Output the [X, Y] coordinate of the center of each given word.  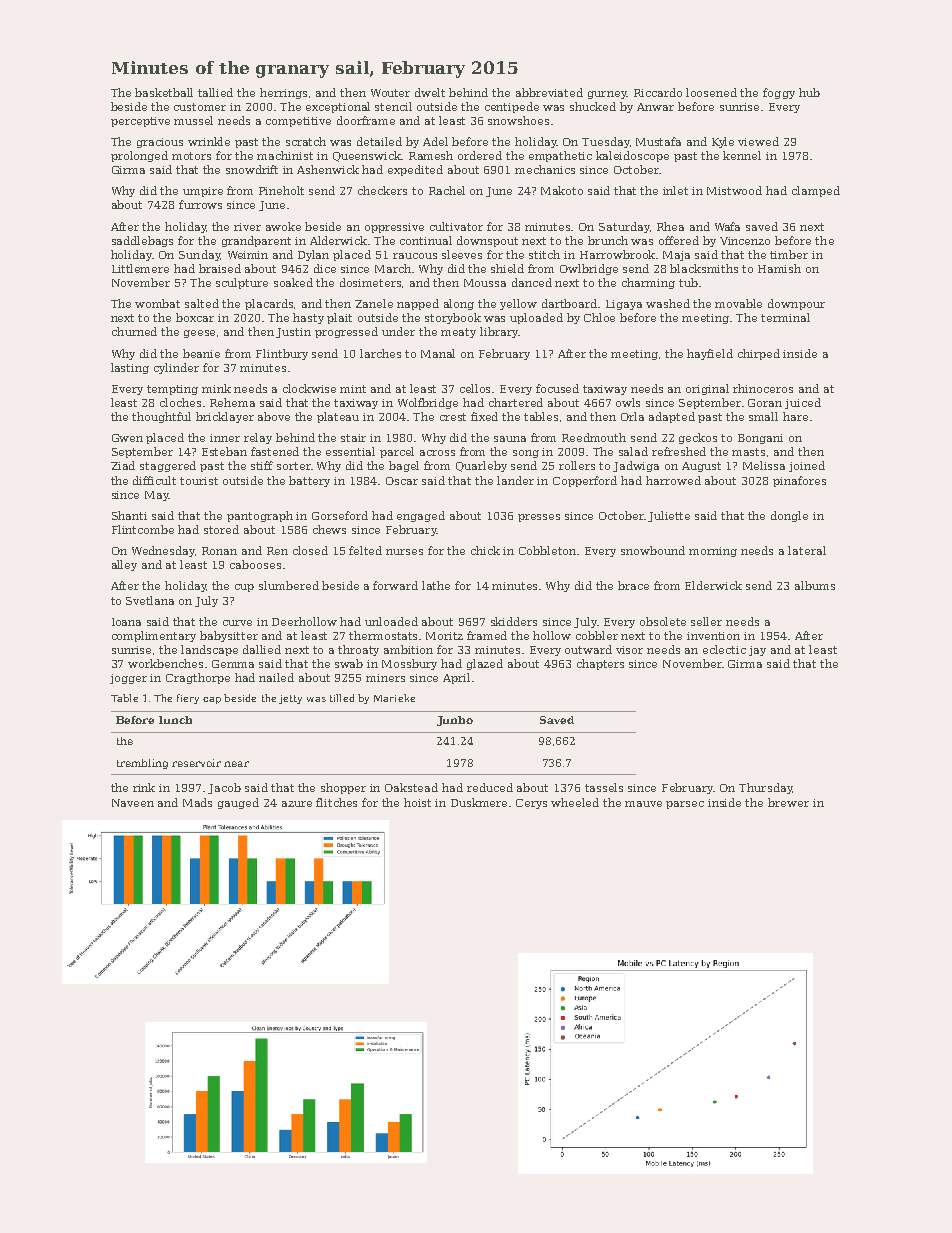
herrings [283, 93]
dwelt [430, 92]
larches [380, 353]
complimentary [154, 636]
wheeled [575, 802]
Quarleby [481, 466]
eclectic [724, 649]
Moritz [444, 636]
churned [134, 331]
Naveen [133, 803]
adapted [672, 417]
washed [668, 303]
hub [809, 92]
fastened [275, 451]
